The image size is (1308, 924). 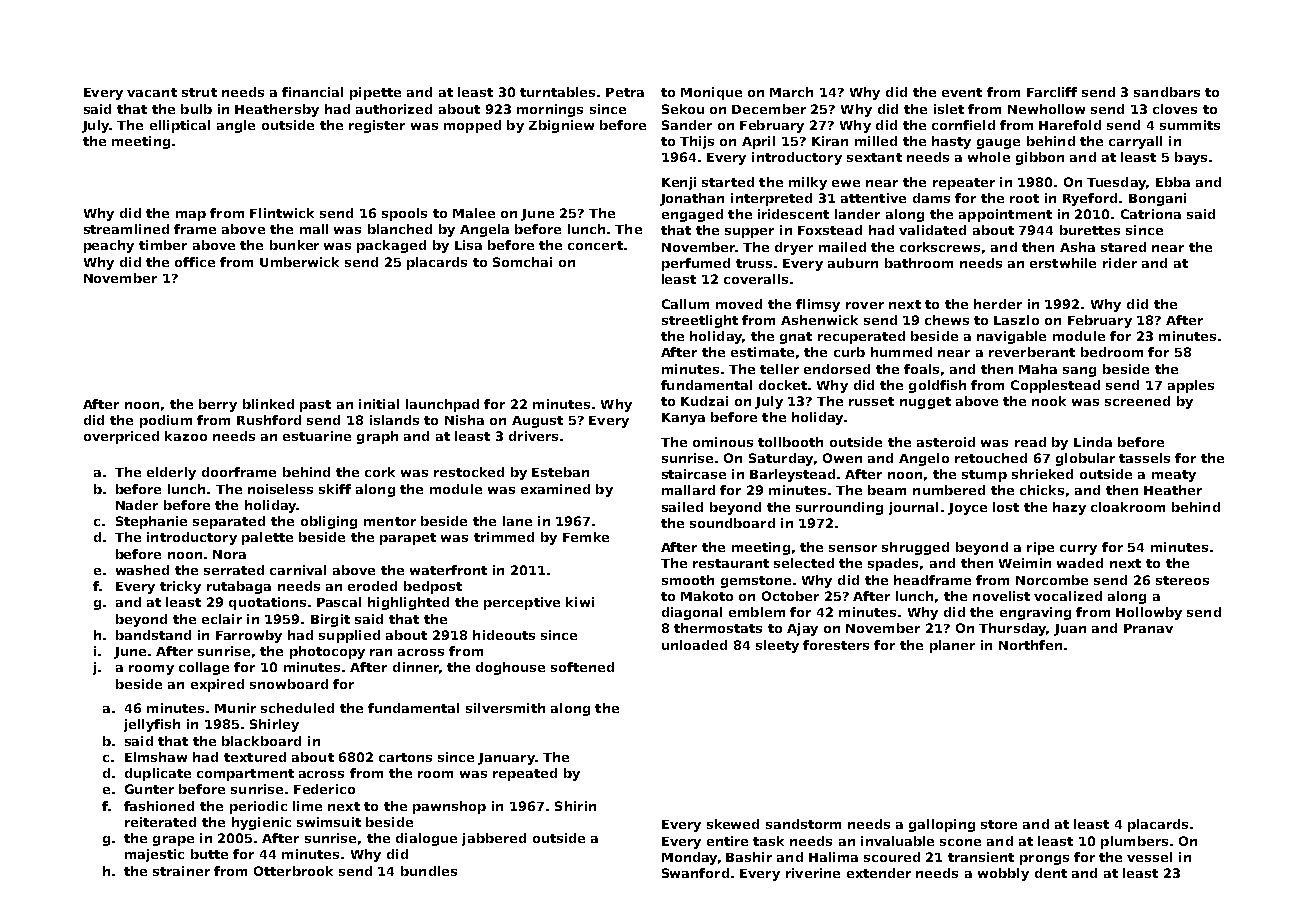 I want to click on lime, so click(x=307, y=806).
